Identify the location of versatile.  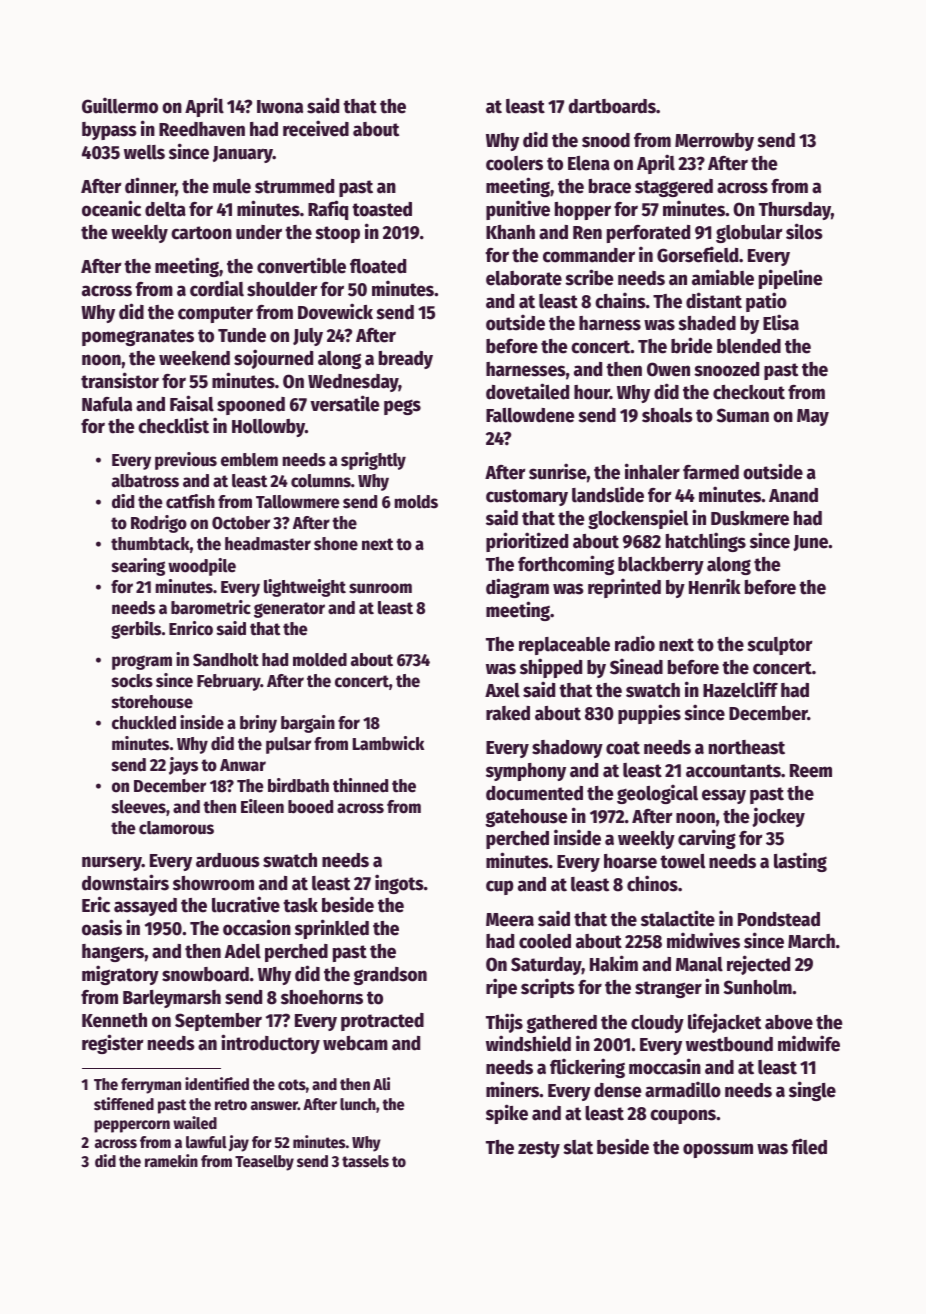
(344, 403).
